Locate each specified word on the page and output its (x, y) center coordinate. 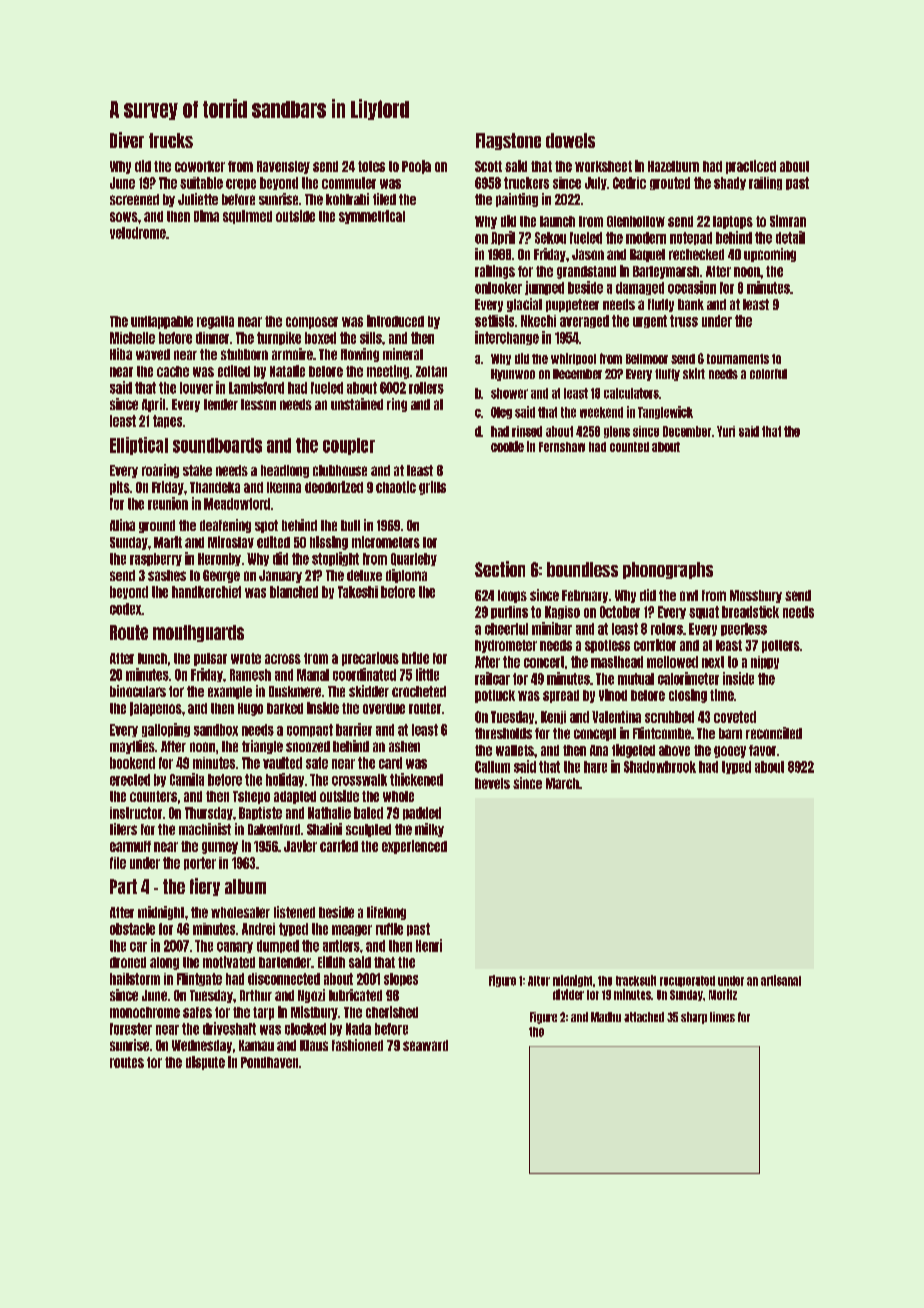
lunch (152, 658)
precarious (370, 659)
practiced (751, 167)
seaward (425, 1045)
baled (368, 813)
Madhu (606, 1017)
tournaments (738, 359)
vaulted (282, 763)
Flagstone (508, 141)
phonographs (668, 570)
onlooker (498, 288)
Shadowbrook (660, 767)
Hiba (121, 354)
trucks (171, 140)
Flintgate (199, 979)
